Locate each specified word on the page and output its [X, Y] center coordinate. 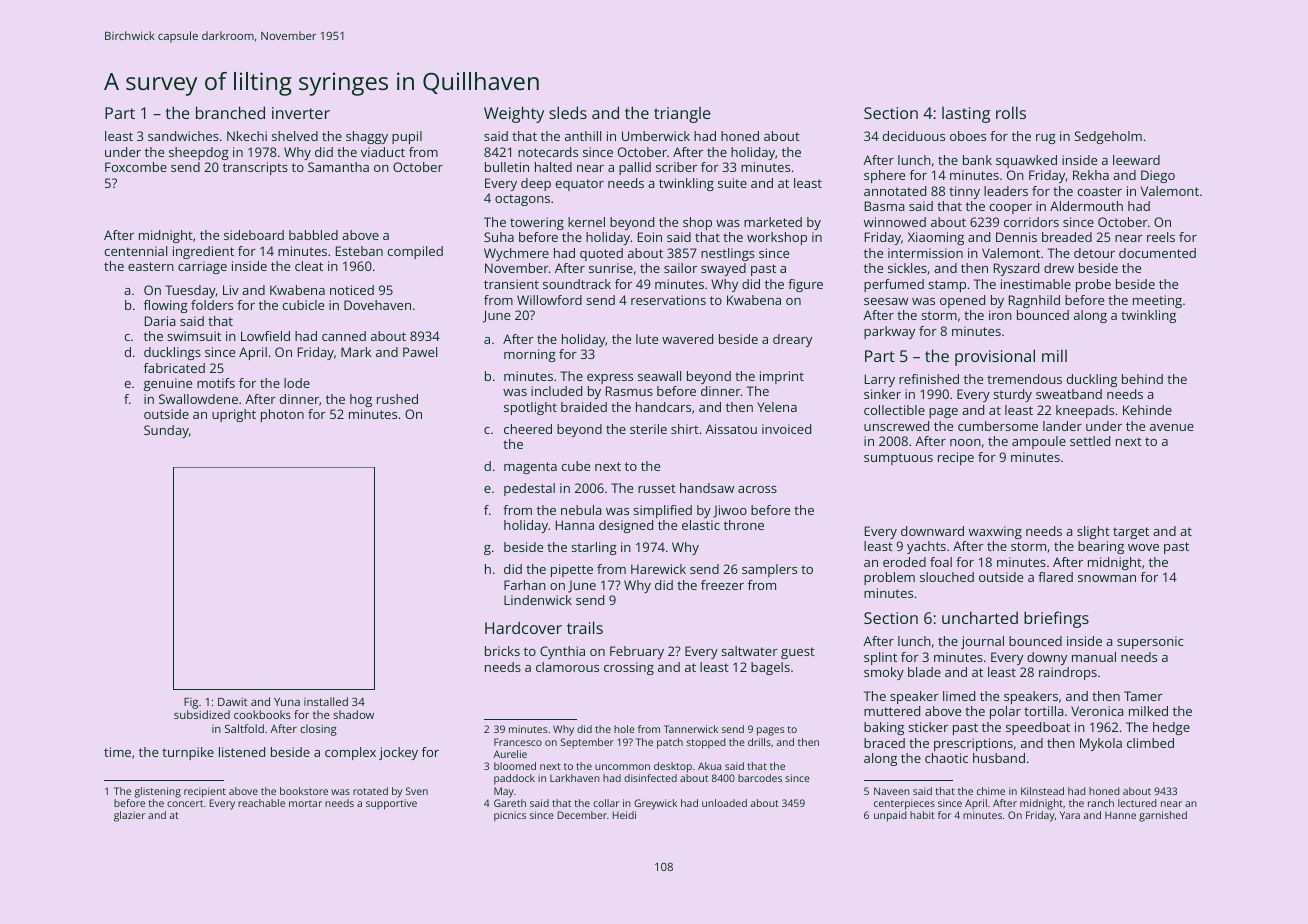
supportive [391, 804]
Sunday [166, 431]
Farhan [525, 585]
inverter [301, 113]
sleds [568, 112]
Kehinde [1147, 410]
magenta [530, 468]
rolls [1011, 112]
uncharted [980, 617]
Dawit [232, 702]
